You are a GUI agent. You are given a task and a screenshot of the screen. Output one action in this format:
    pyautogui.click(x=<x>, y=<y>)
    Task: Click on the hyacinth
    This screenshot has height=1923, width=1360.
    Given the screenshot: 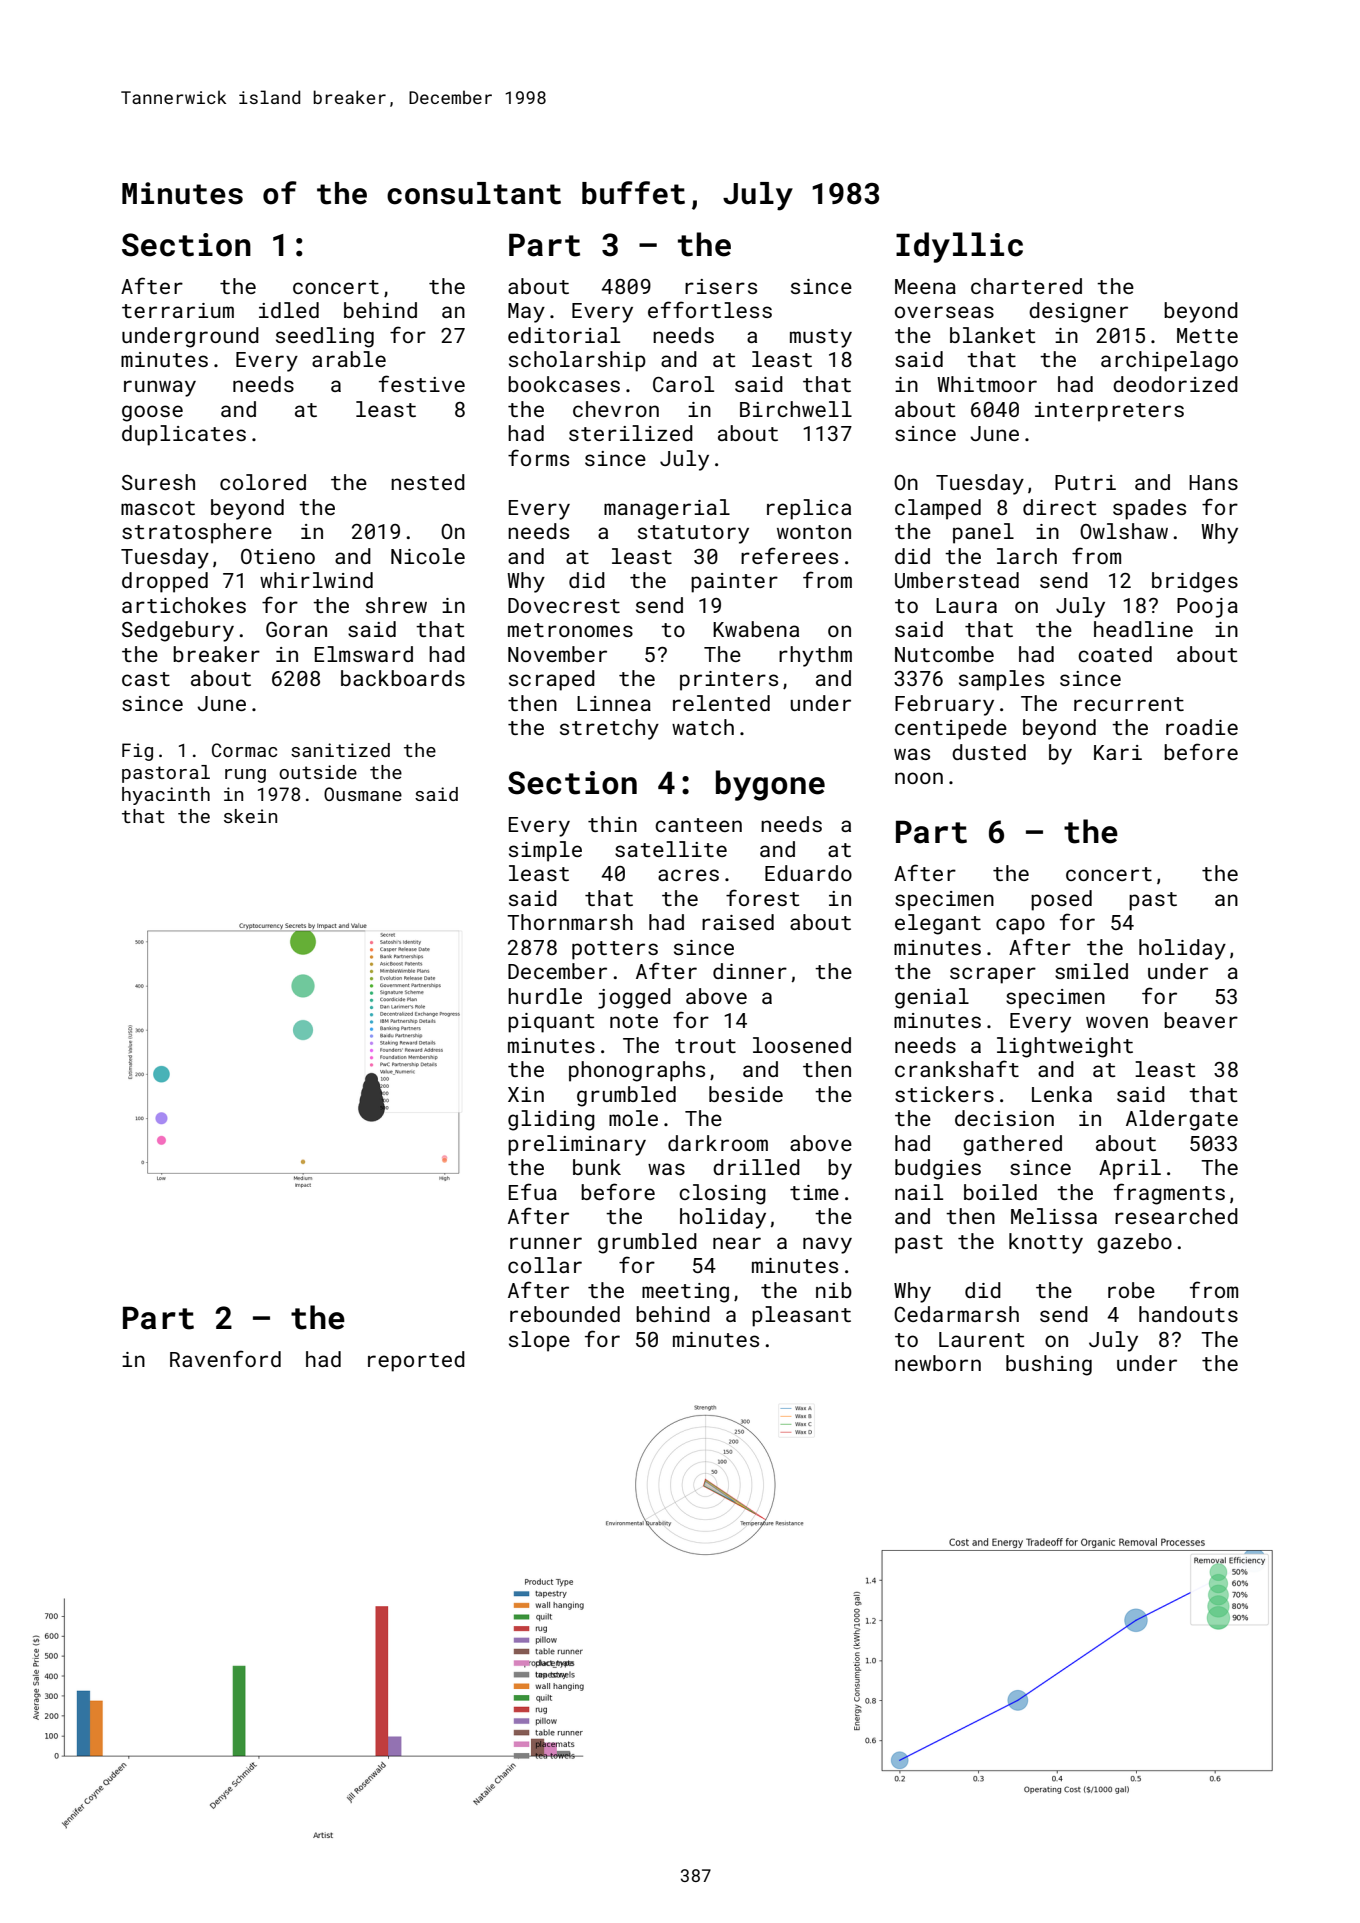 What is the action you would take?
    pyautogui.click(x=166, y=796)
